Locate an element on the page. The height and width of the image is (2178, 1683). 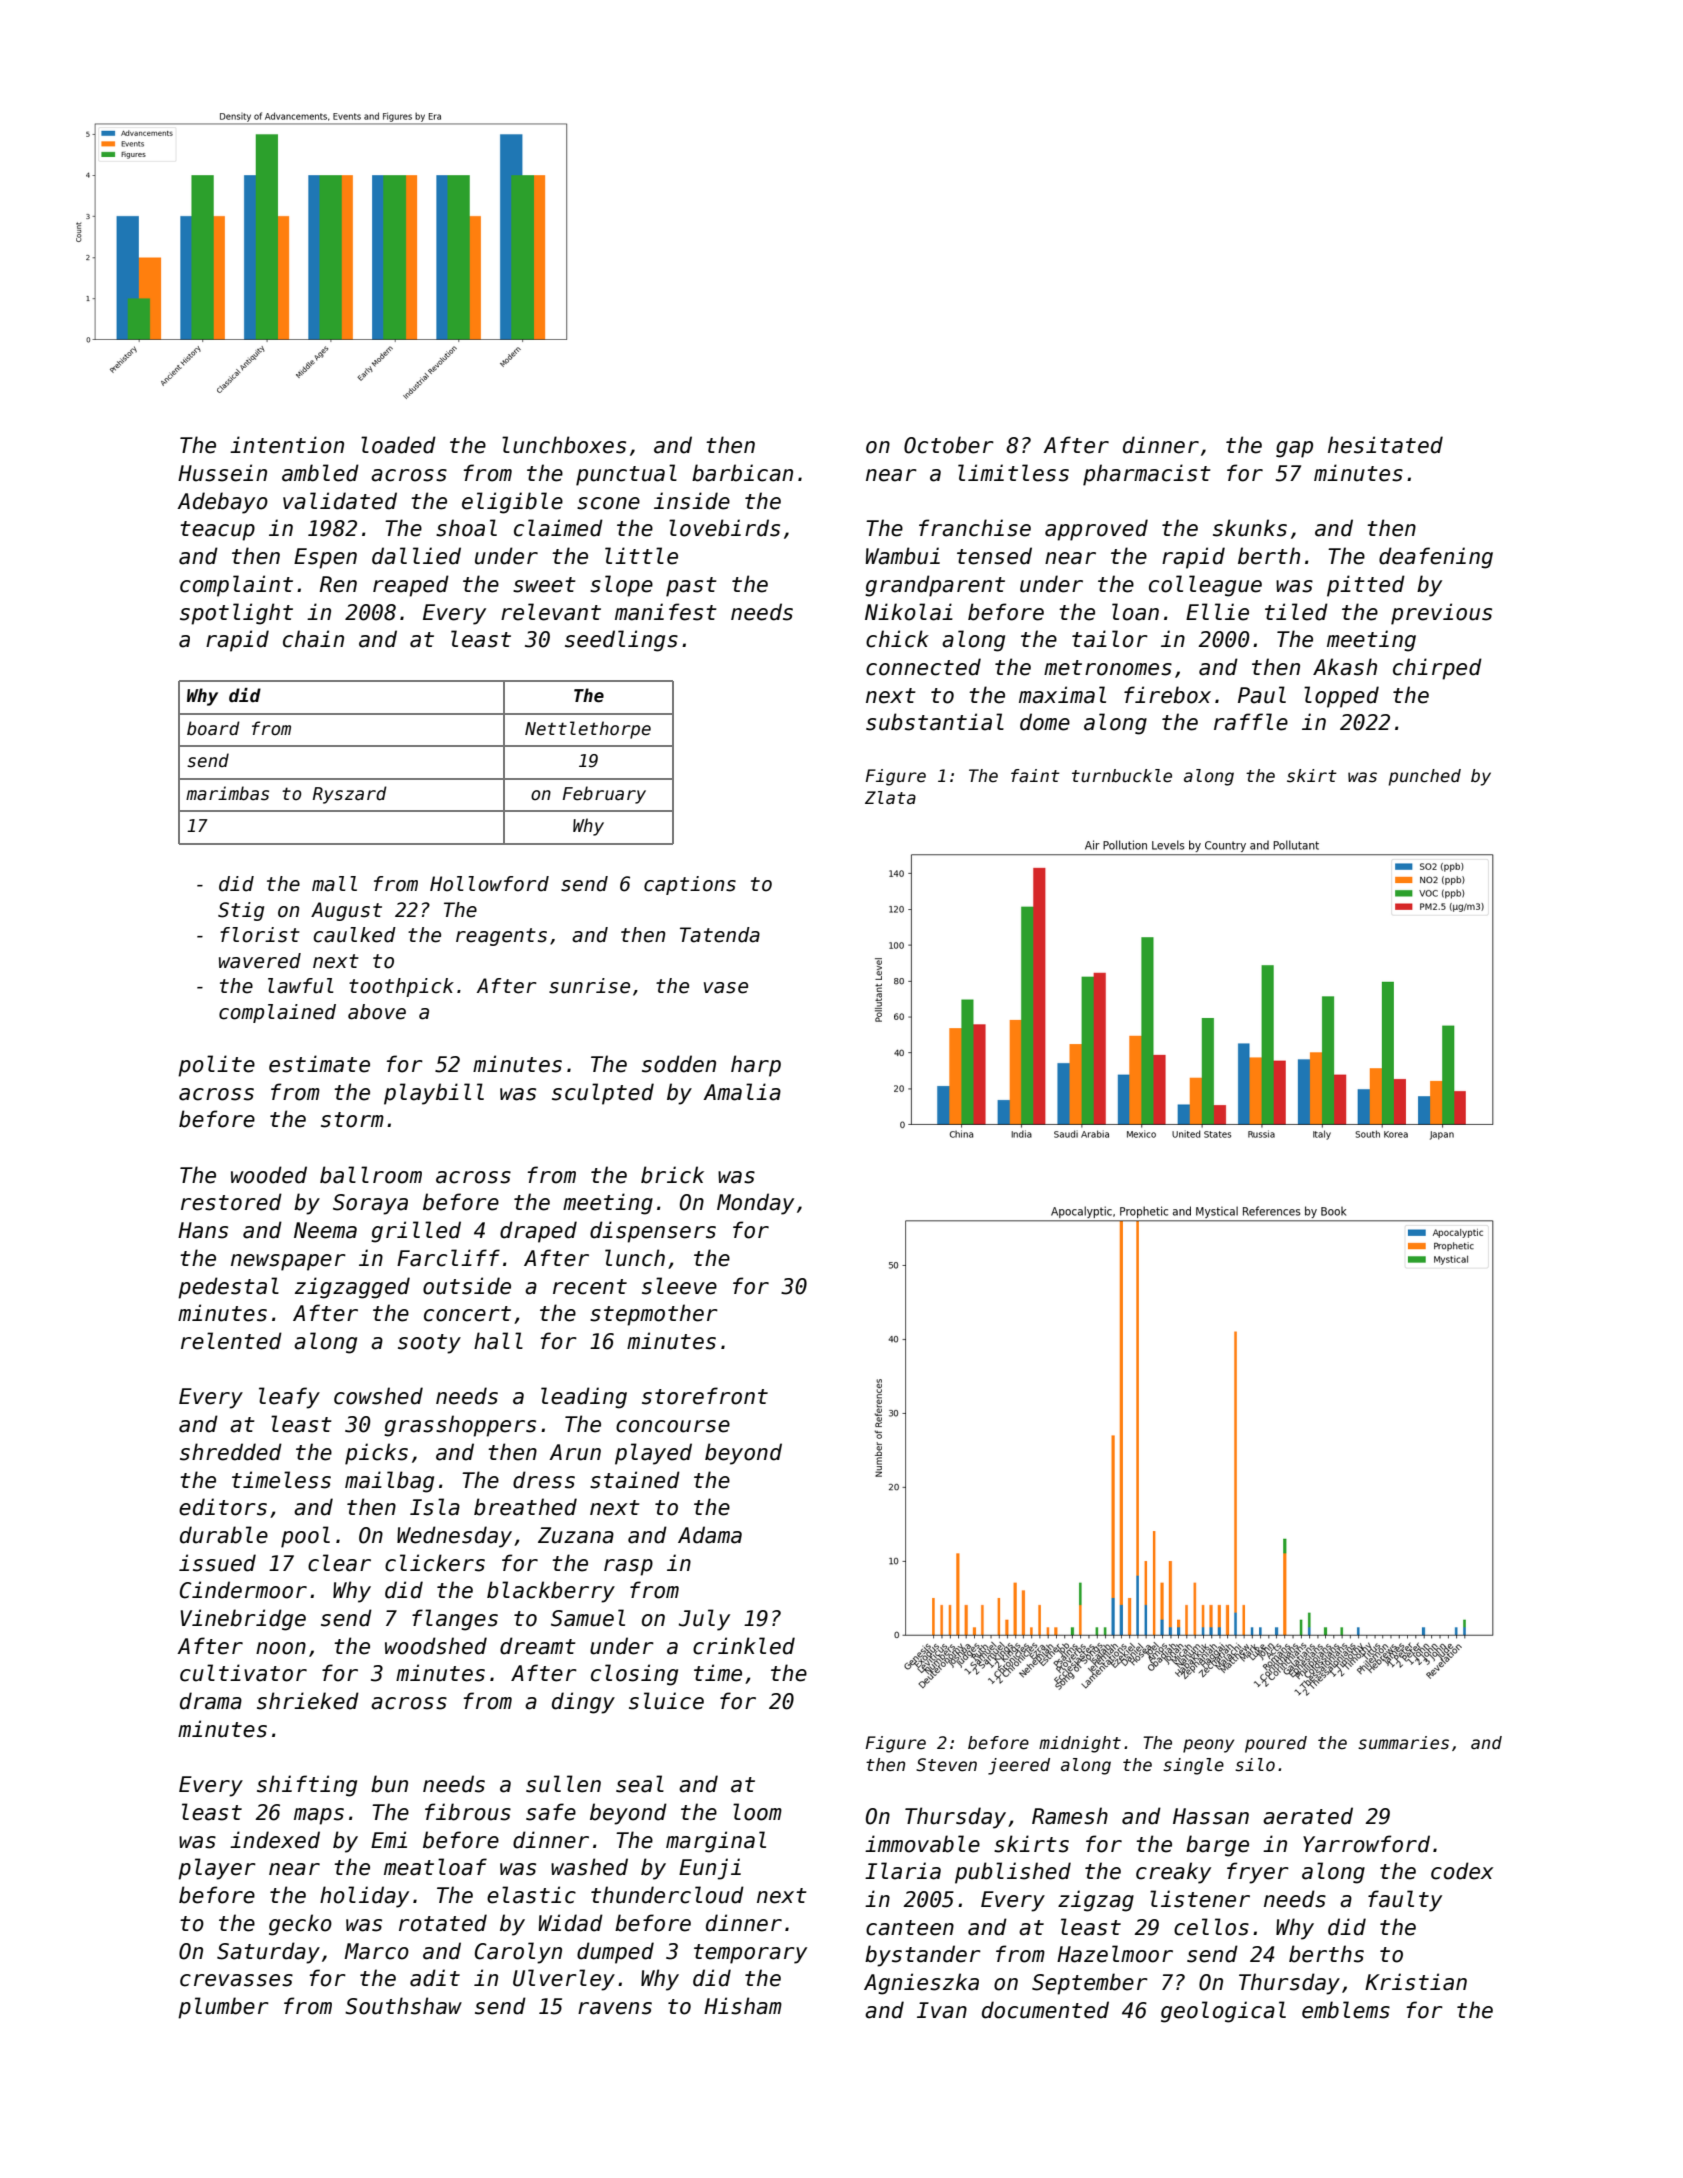
Neema is located at coordinates (325, 1230).
